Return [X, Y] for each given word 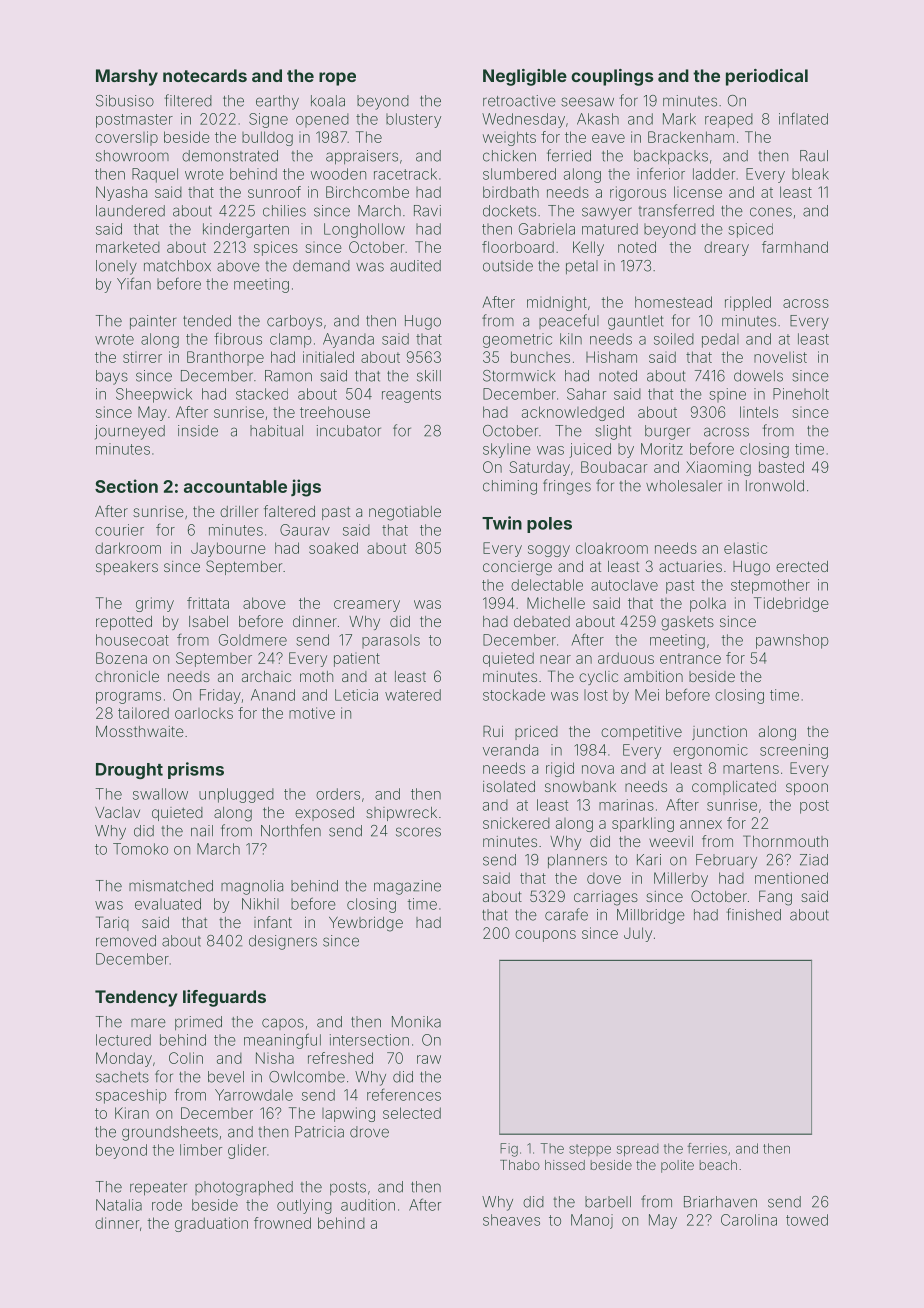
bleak [810, 174]
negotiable [405, 513]
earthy [277, 102]
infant [273, 922]
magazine [407, 887]
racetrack [405, 174]
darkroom [128, 548]
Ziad [814, 860]
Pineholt [801, 394]
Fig [509, 1150]
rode [167, 1205]
